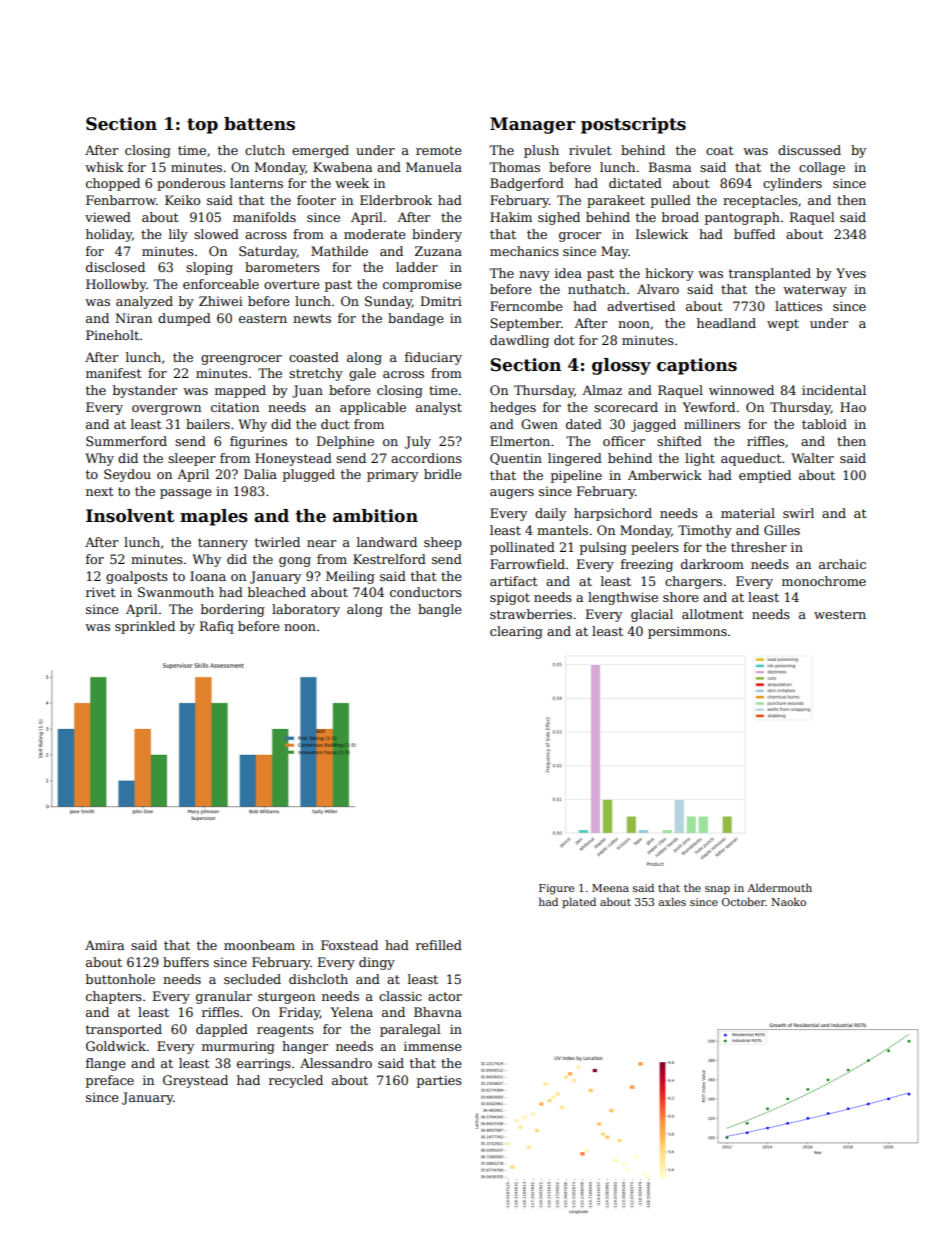 This document has width=952, height=1233. What do you see at coordinates (788, 901) in the document?
I see `Naoko` at bounding box center [788, 901].
